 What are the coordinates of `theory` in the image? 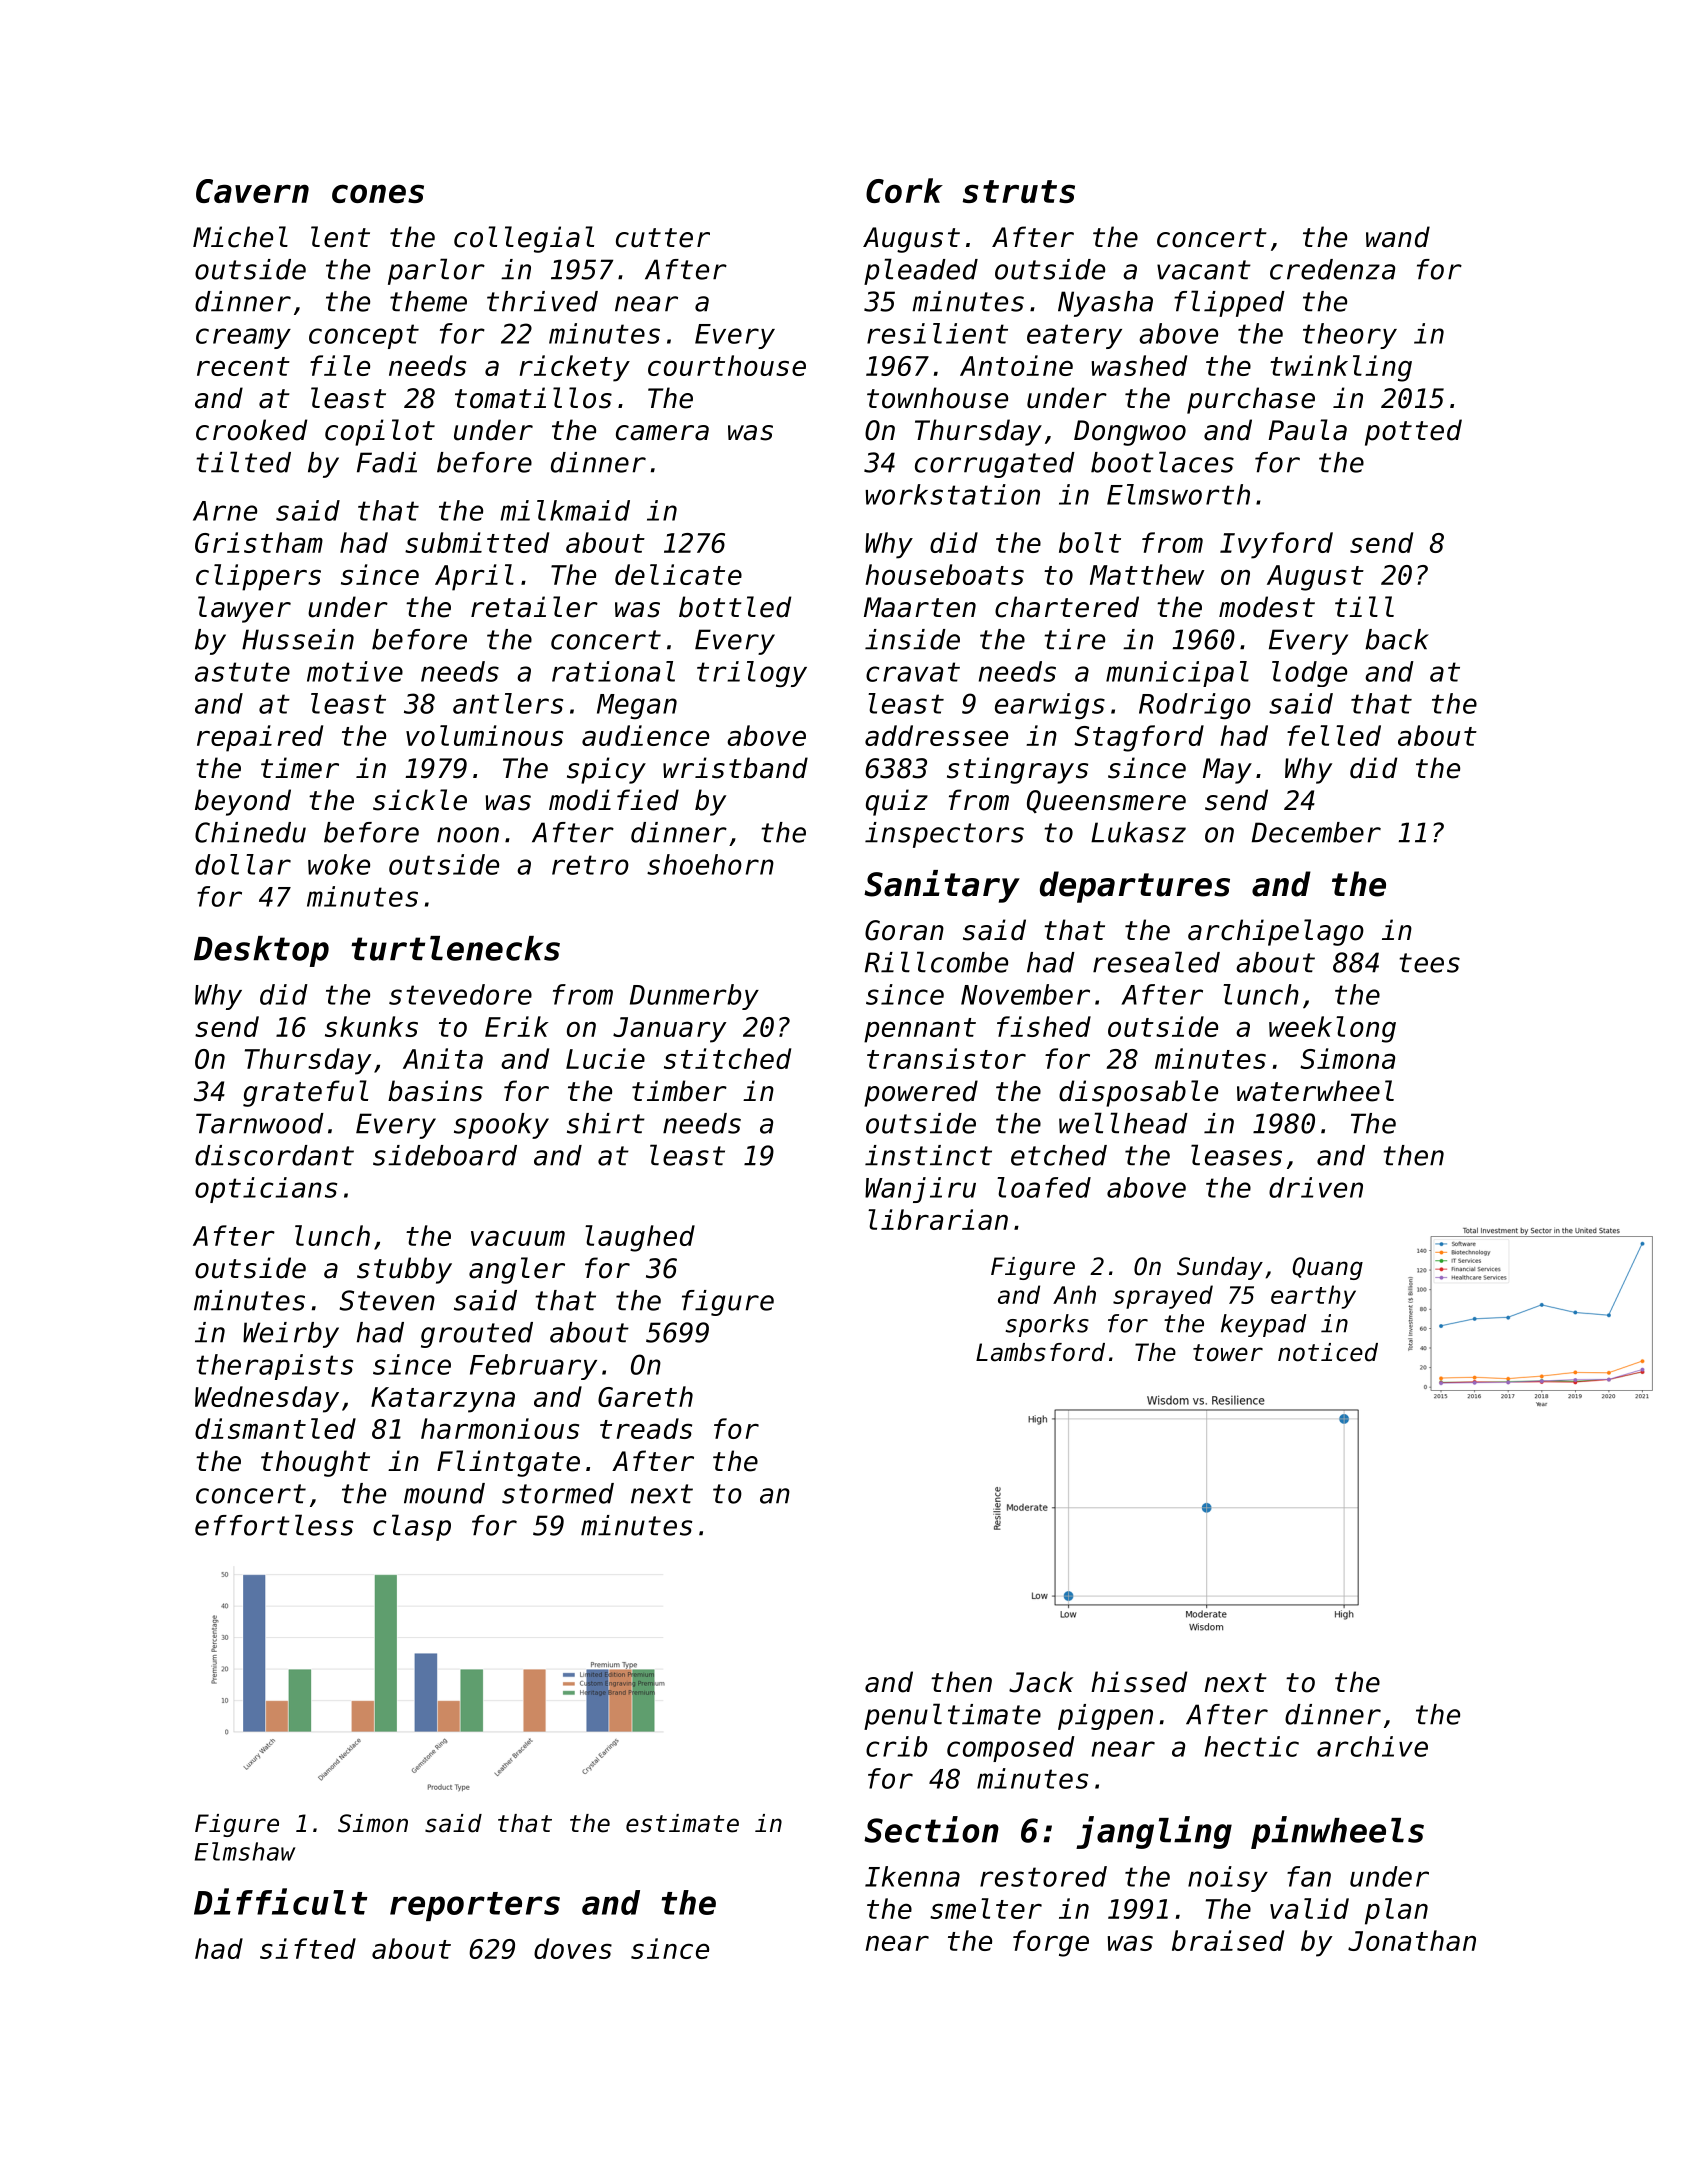 It's located at (1350, 336).
